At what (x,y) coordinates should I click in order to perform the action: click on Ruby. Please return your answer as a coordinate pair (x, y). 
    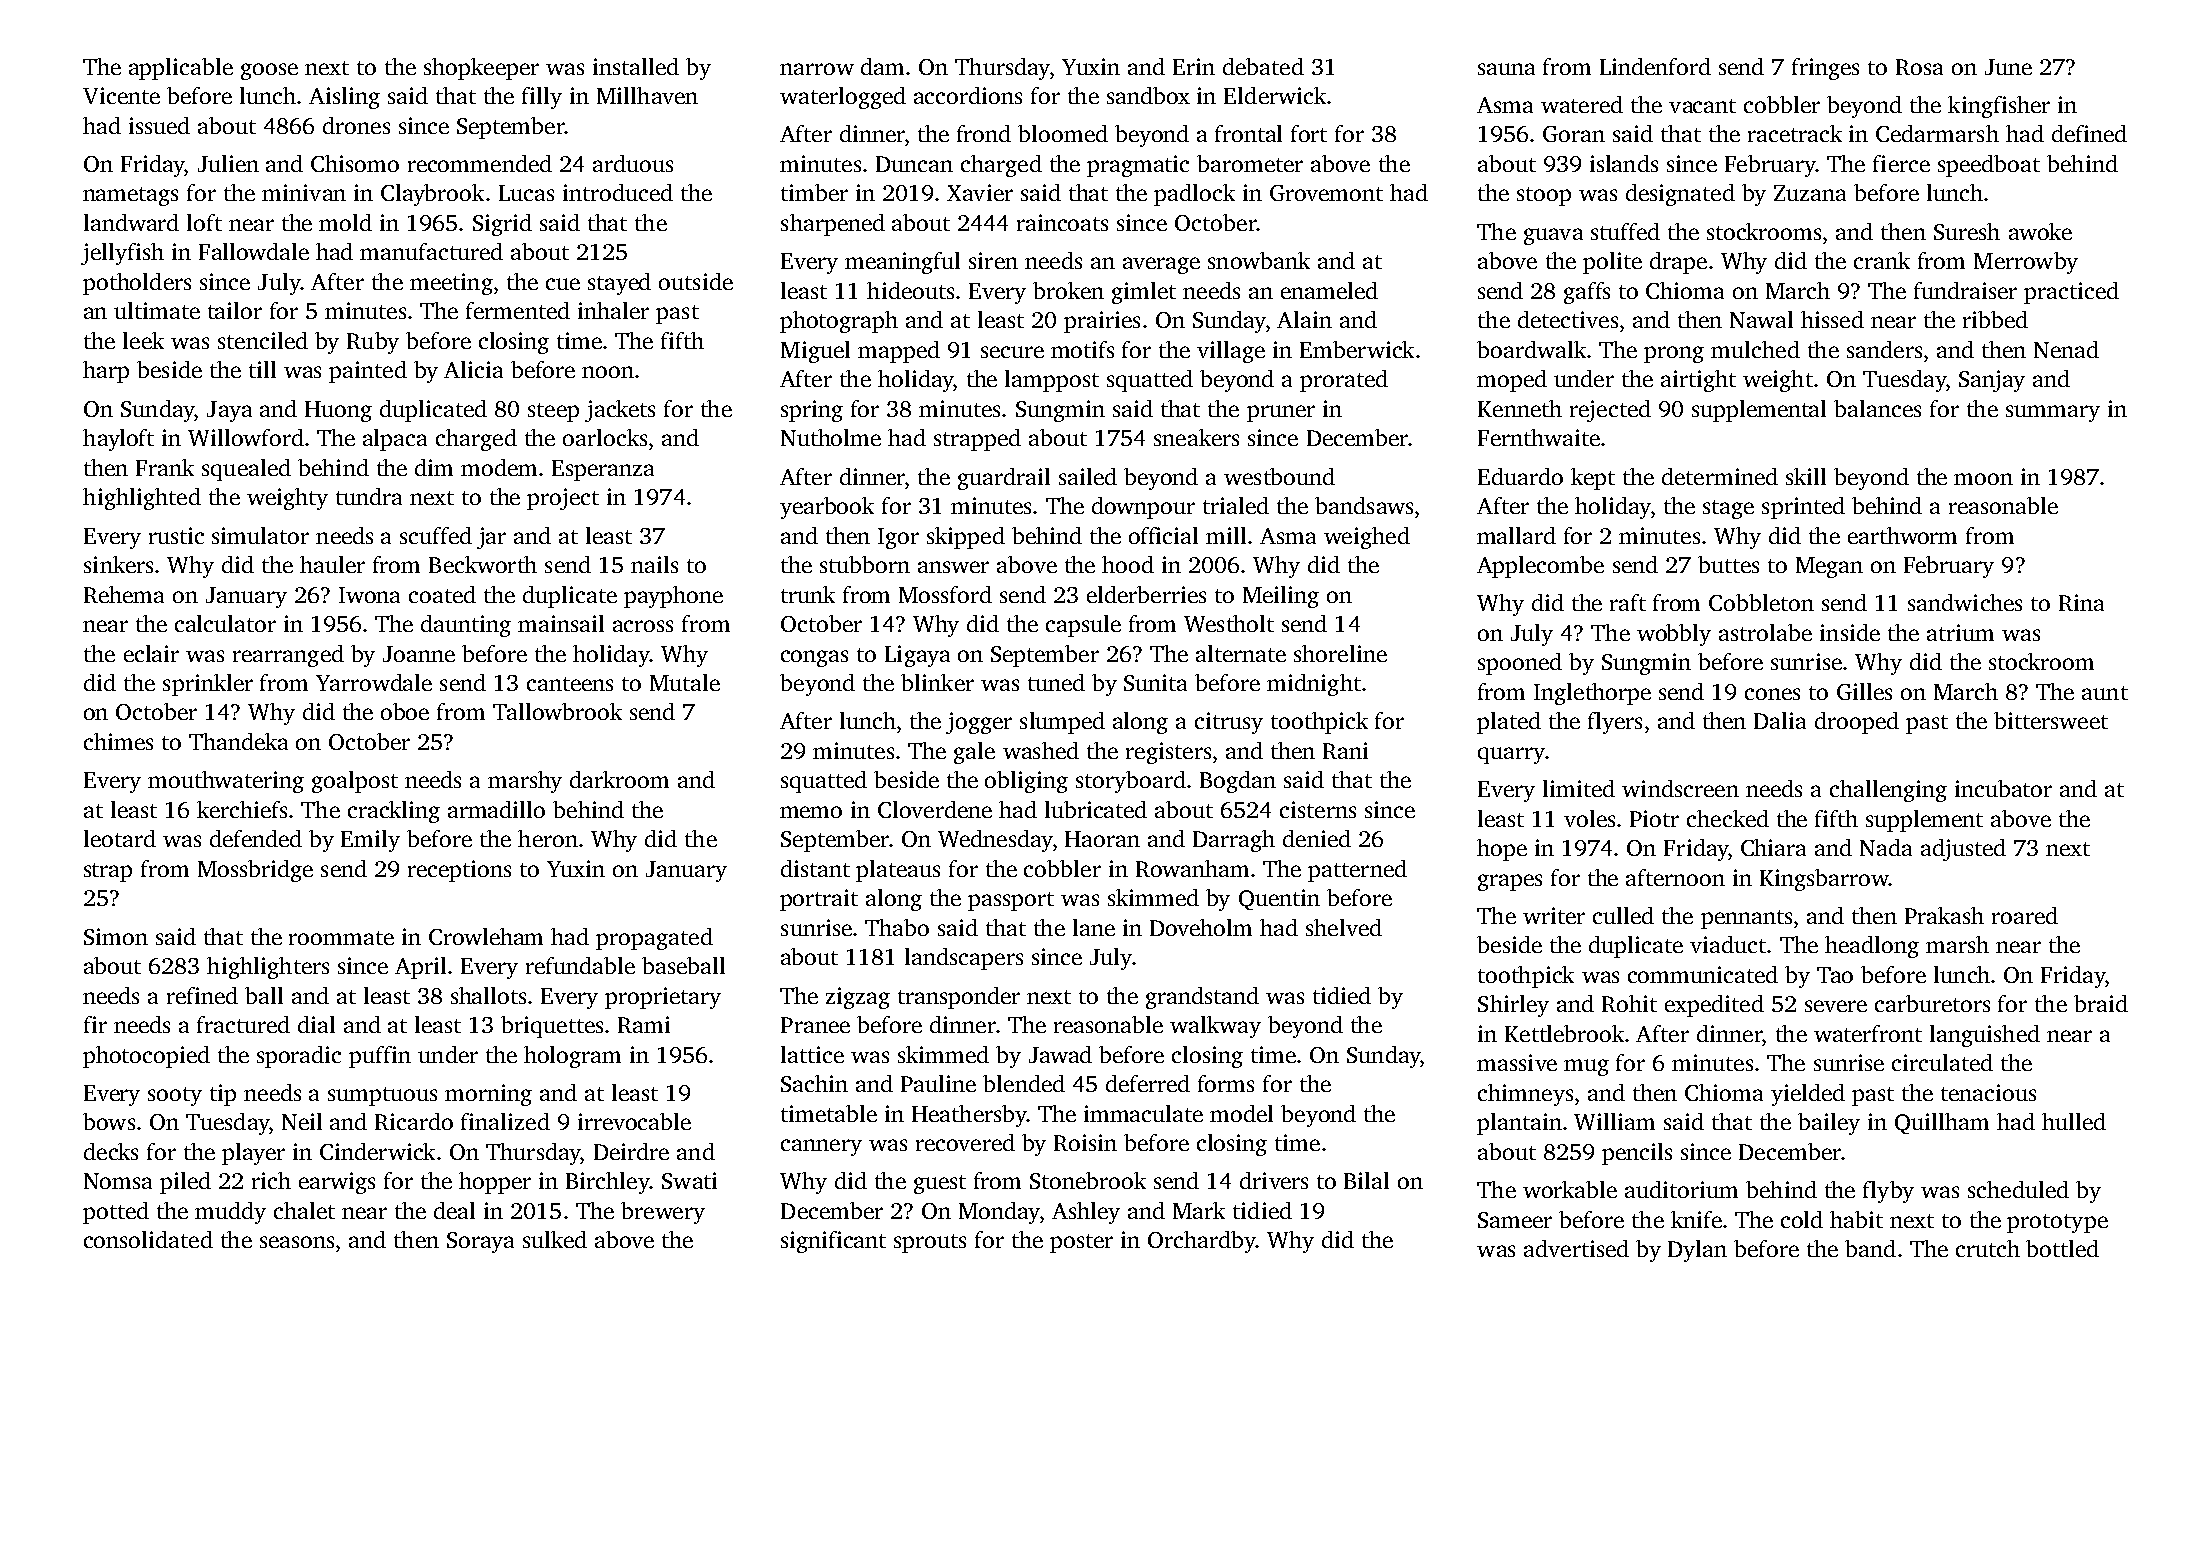
    Looking at the image, I should click on (373, 343).
